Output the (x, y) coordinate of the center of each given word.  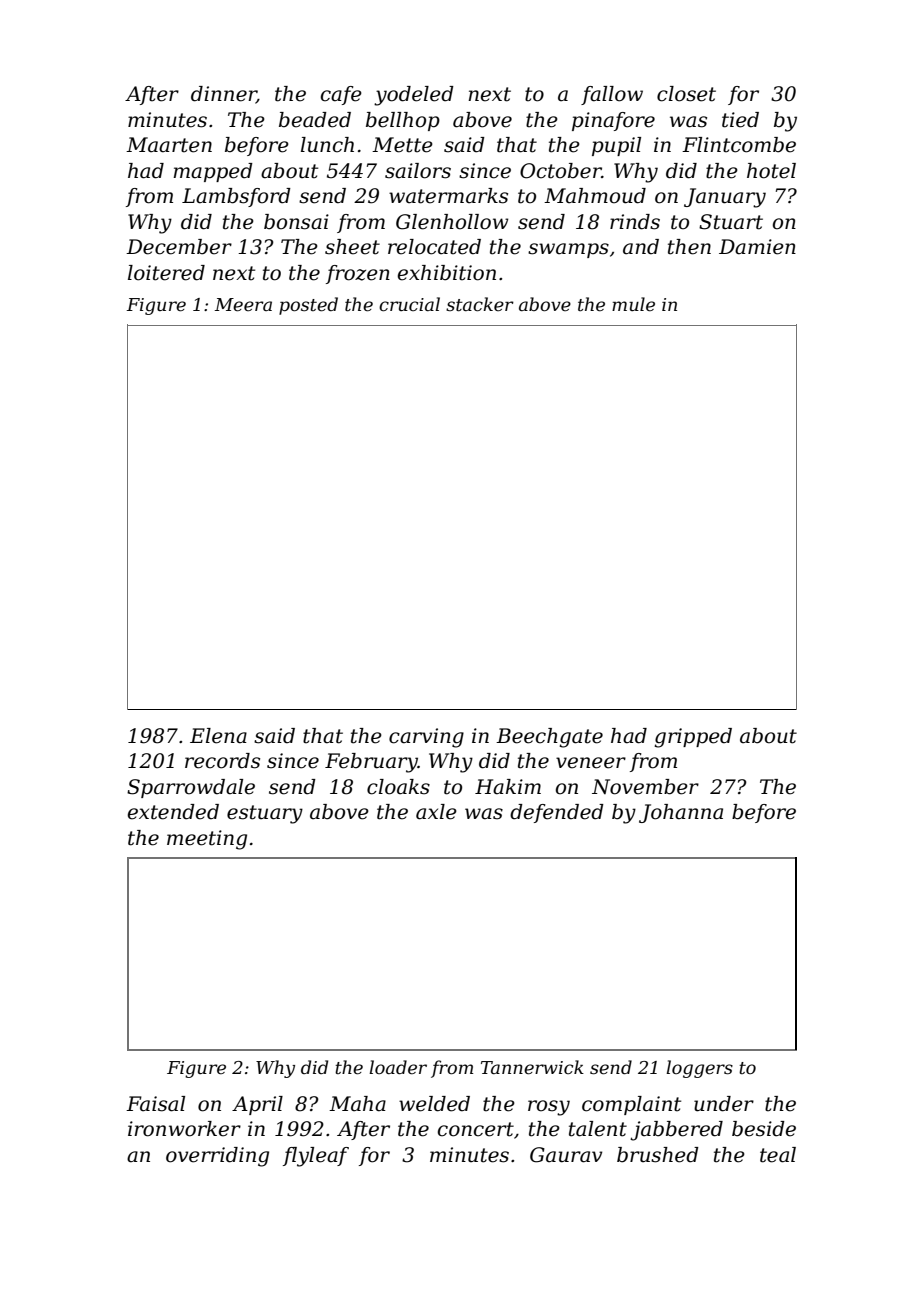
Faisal (155, 1104)
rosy (549, 1108)
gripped (693, 738)
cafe (341, 95)
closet (686, 94)
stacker (480, 304)
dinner (224, 95)
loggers (699, 1069)
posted (308, 306)
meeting (207, 840)
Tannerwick (532, 1067)
